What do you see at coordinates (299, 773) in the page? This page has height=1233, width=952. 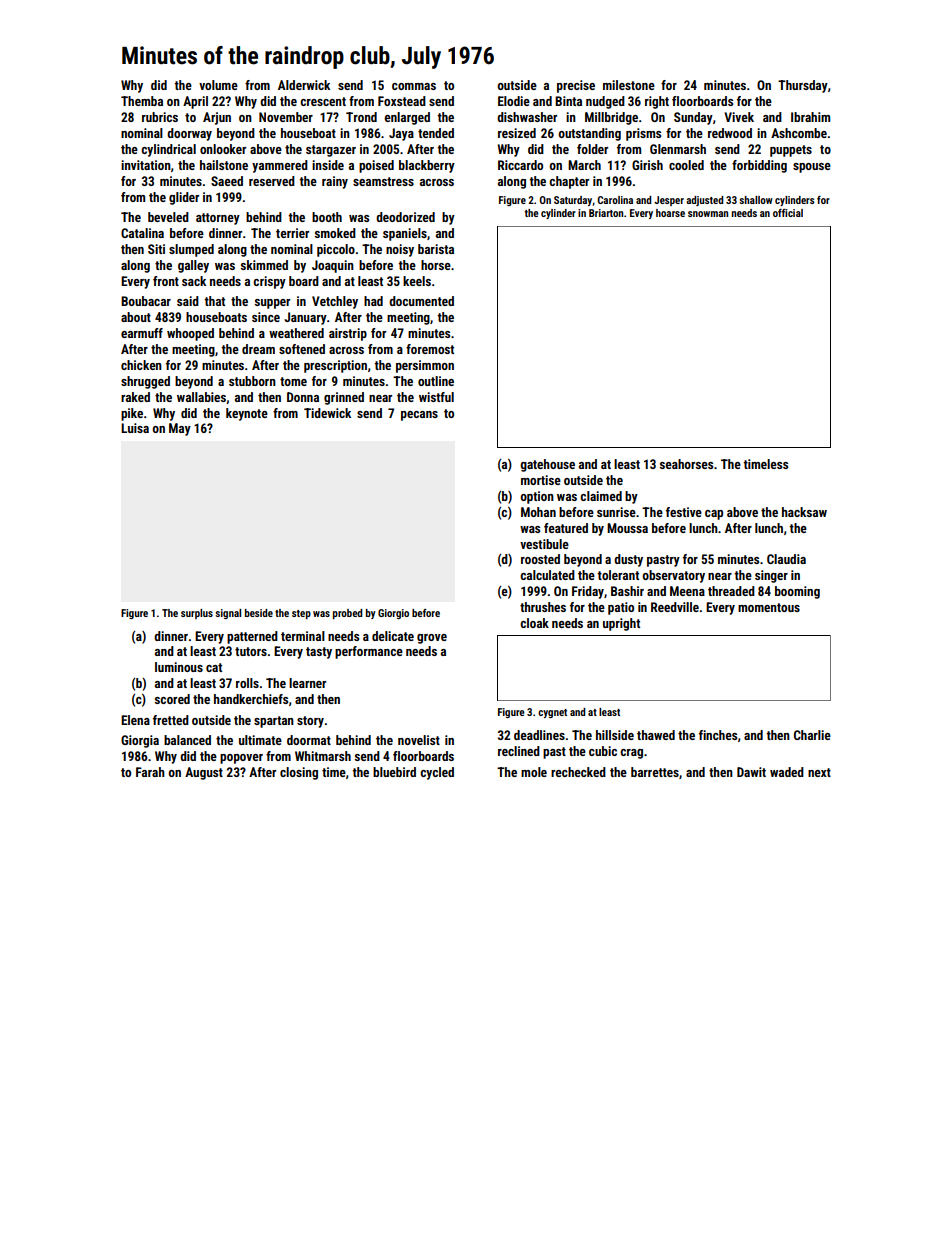 I see `closing` at bounding box center [299, 773].
